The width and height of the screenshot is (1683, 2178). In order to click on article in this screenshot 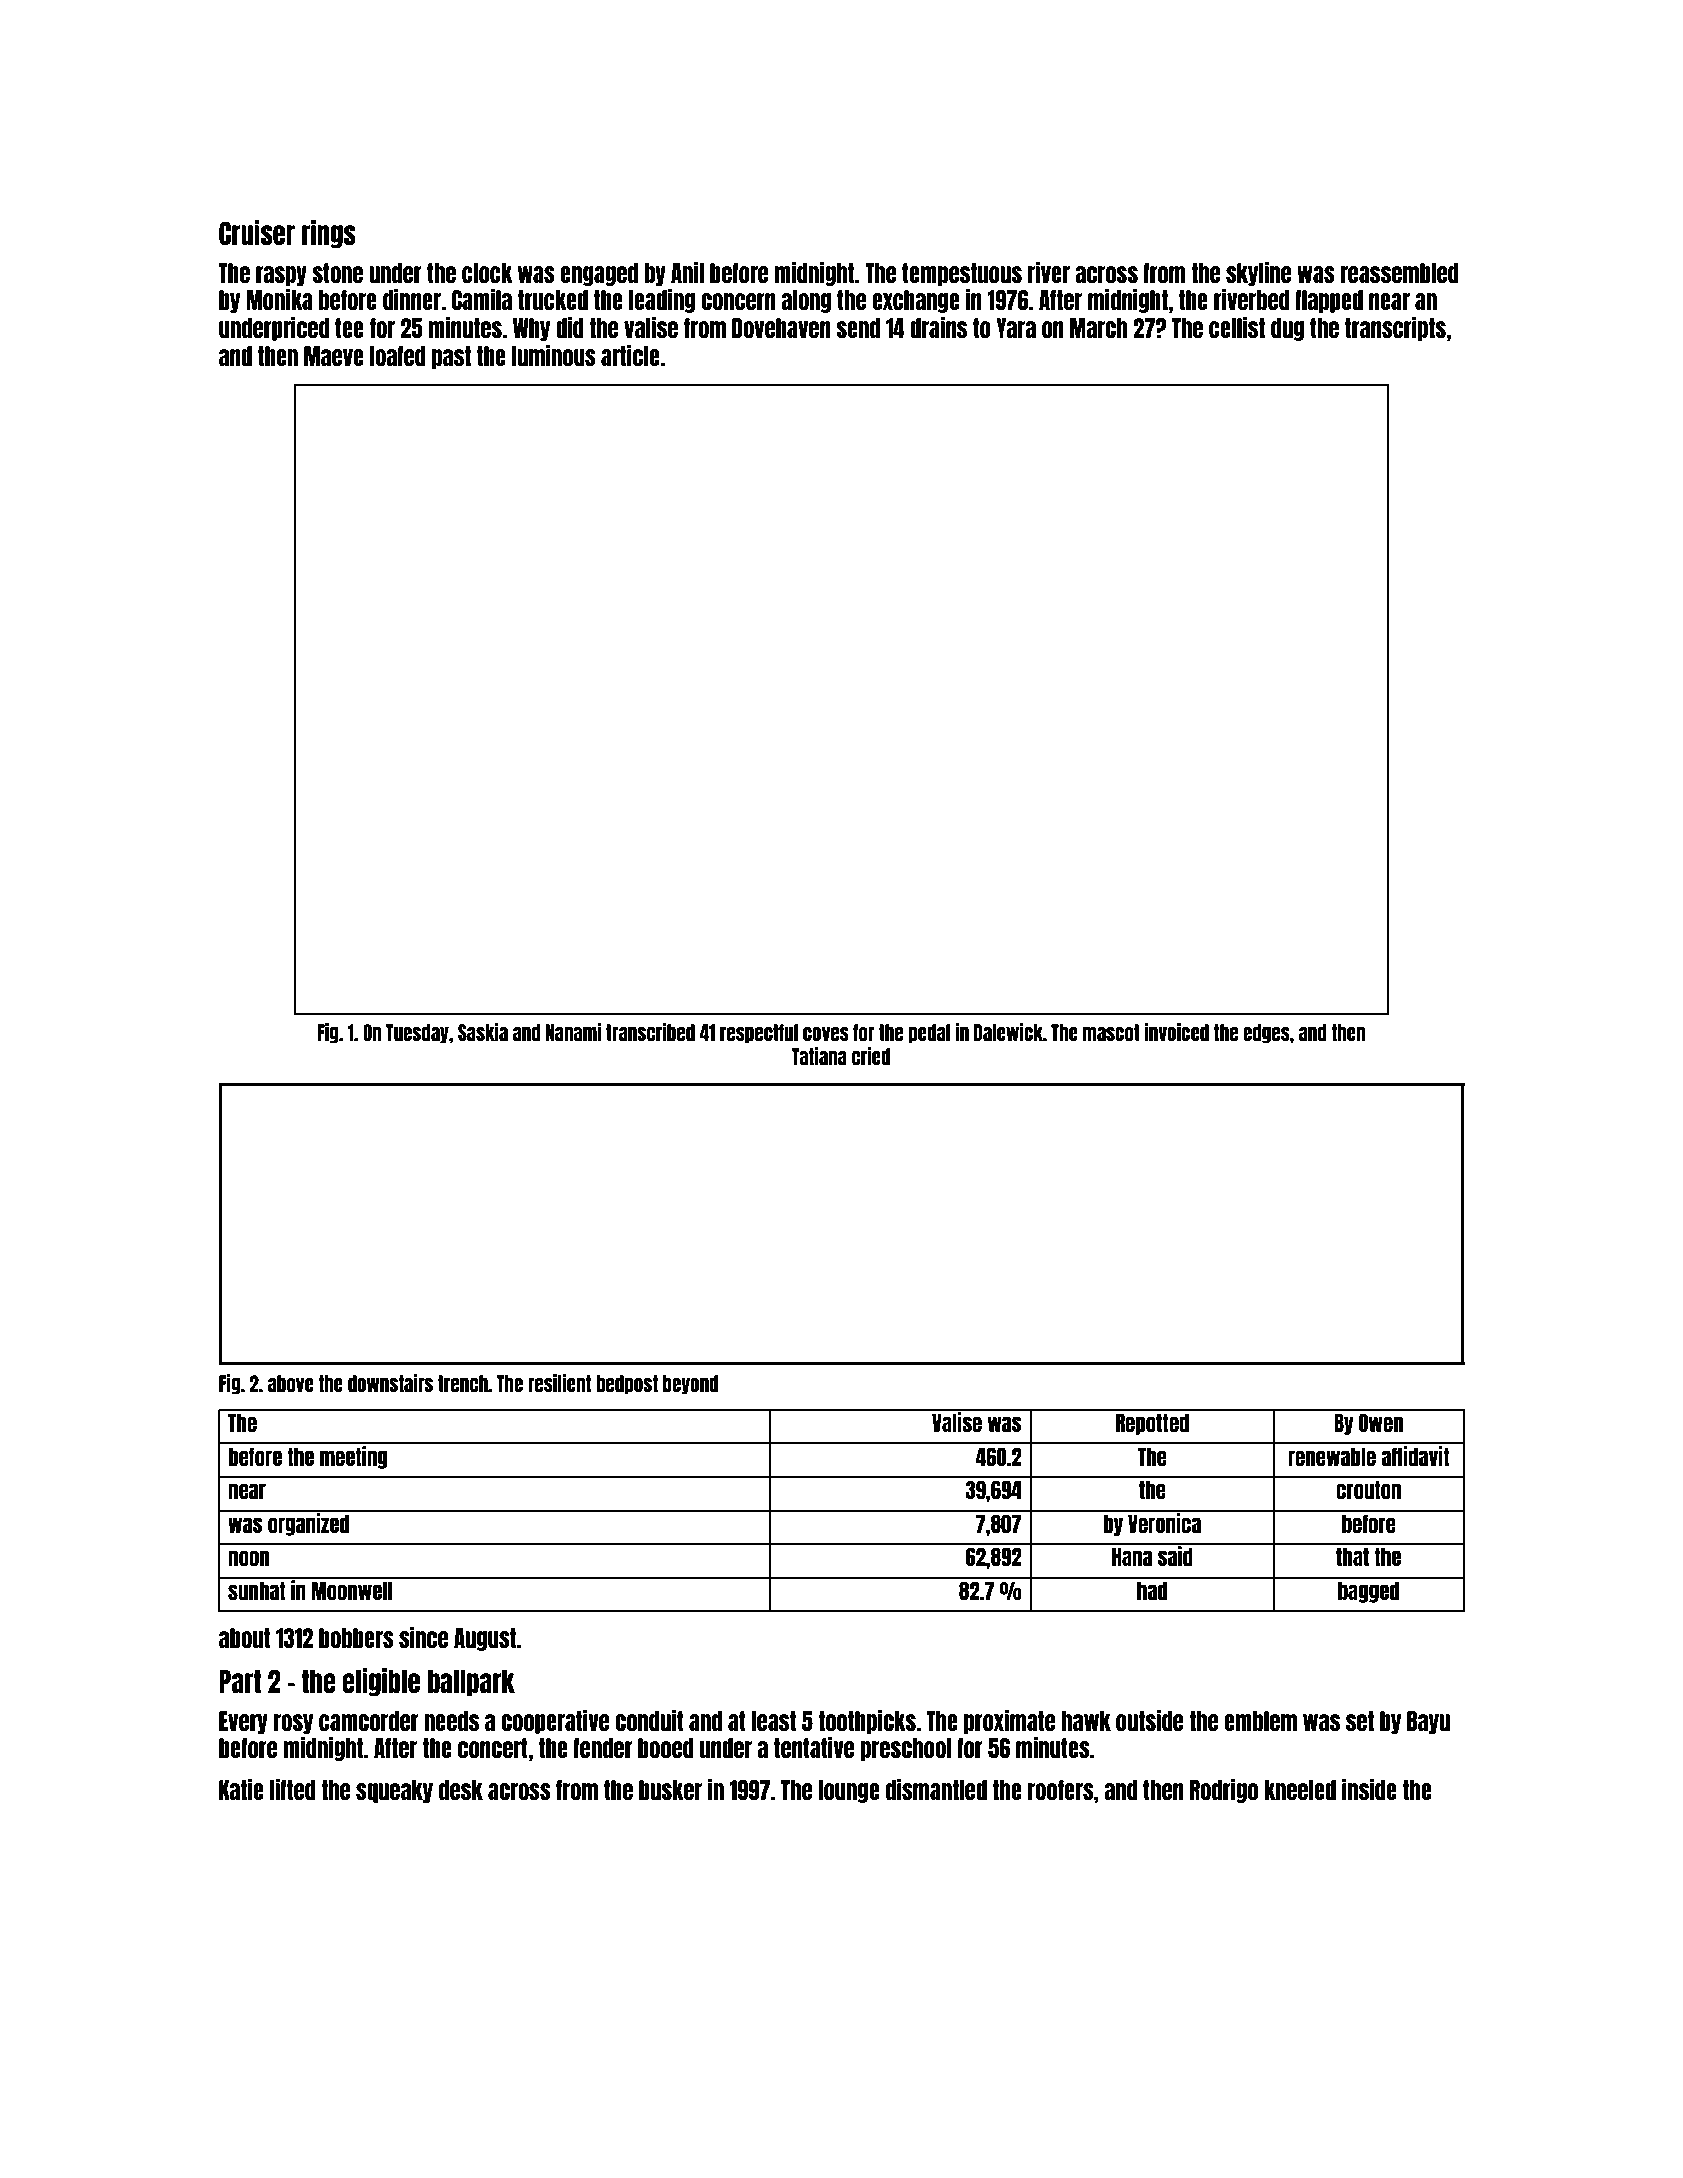, I will do `click(630, 355)`.
